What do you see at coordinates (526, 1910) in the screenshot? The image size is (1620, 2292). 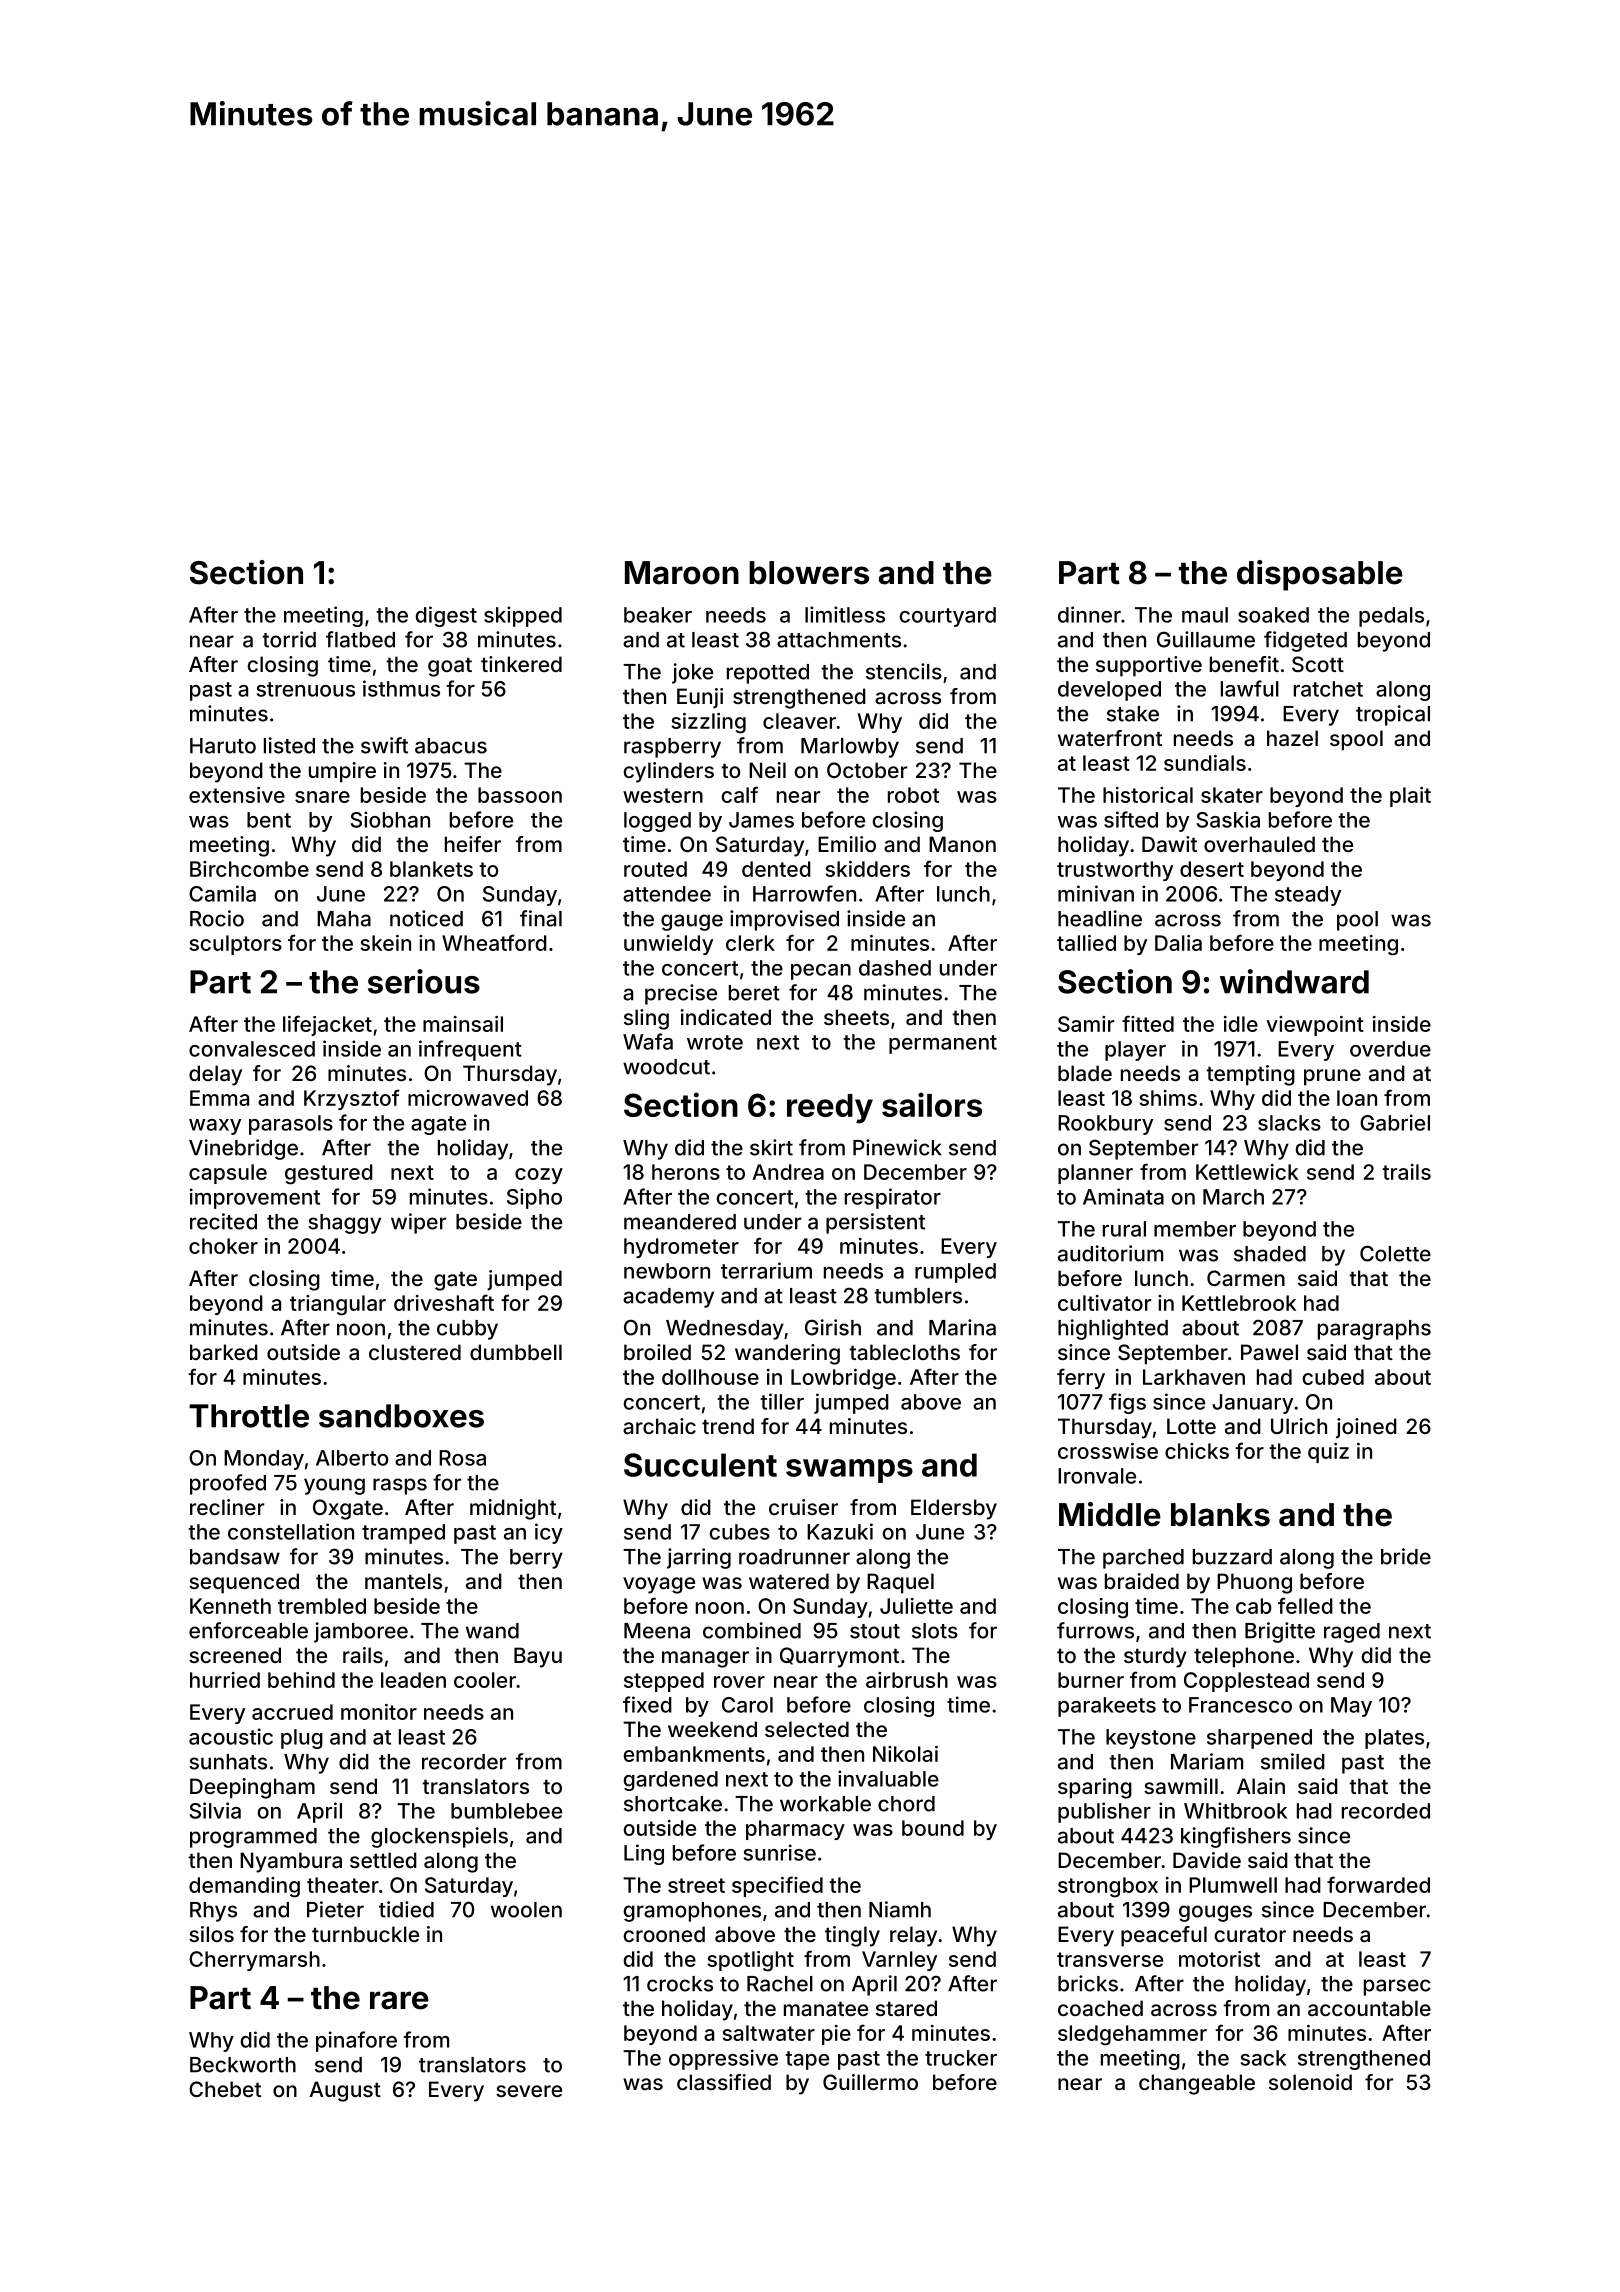 I see `woolen` at bounding box center [526, 1910].
